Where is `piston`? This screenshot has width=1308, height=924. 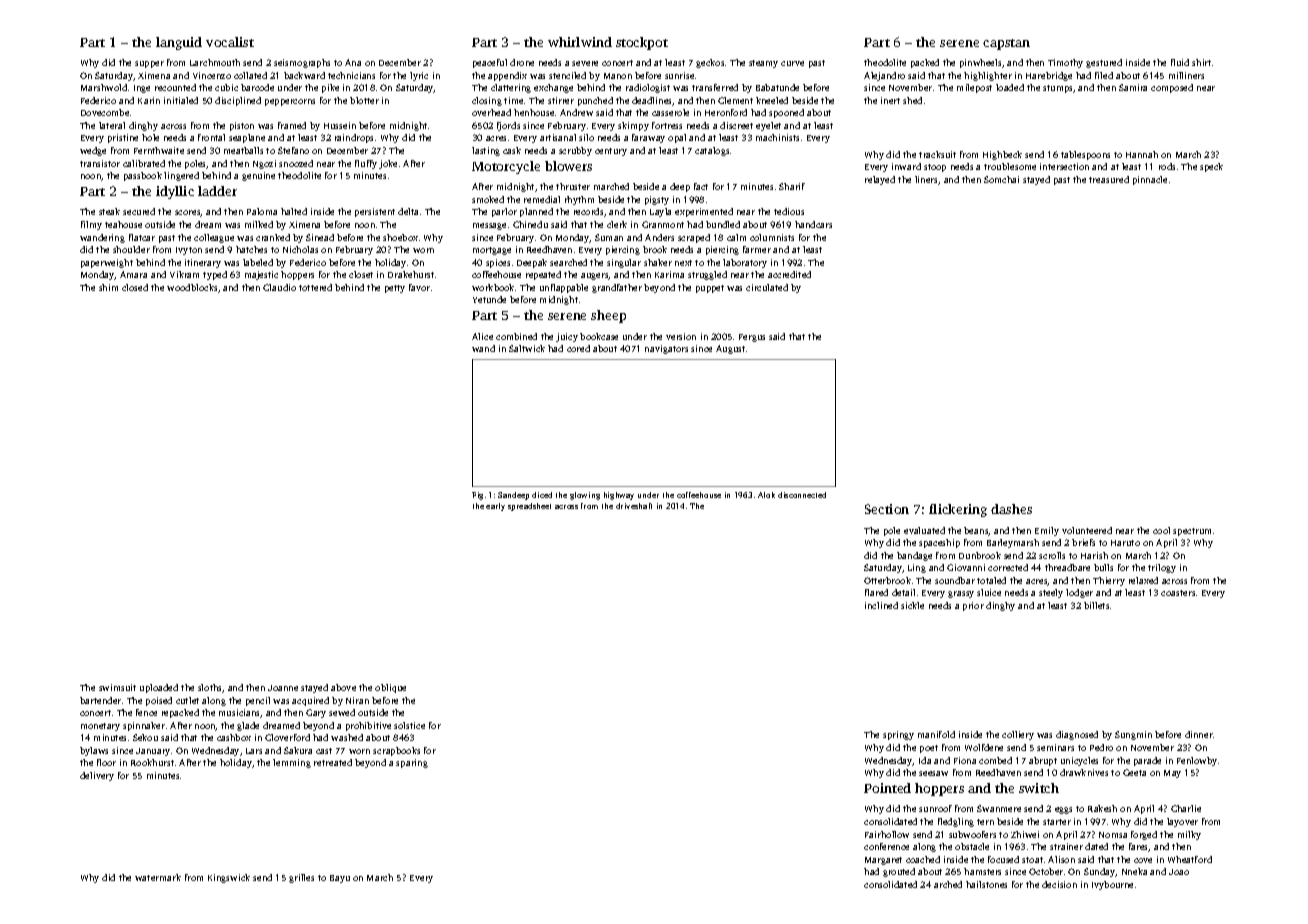
piston is located at coordinates (242, 126).
